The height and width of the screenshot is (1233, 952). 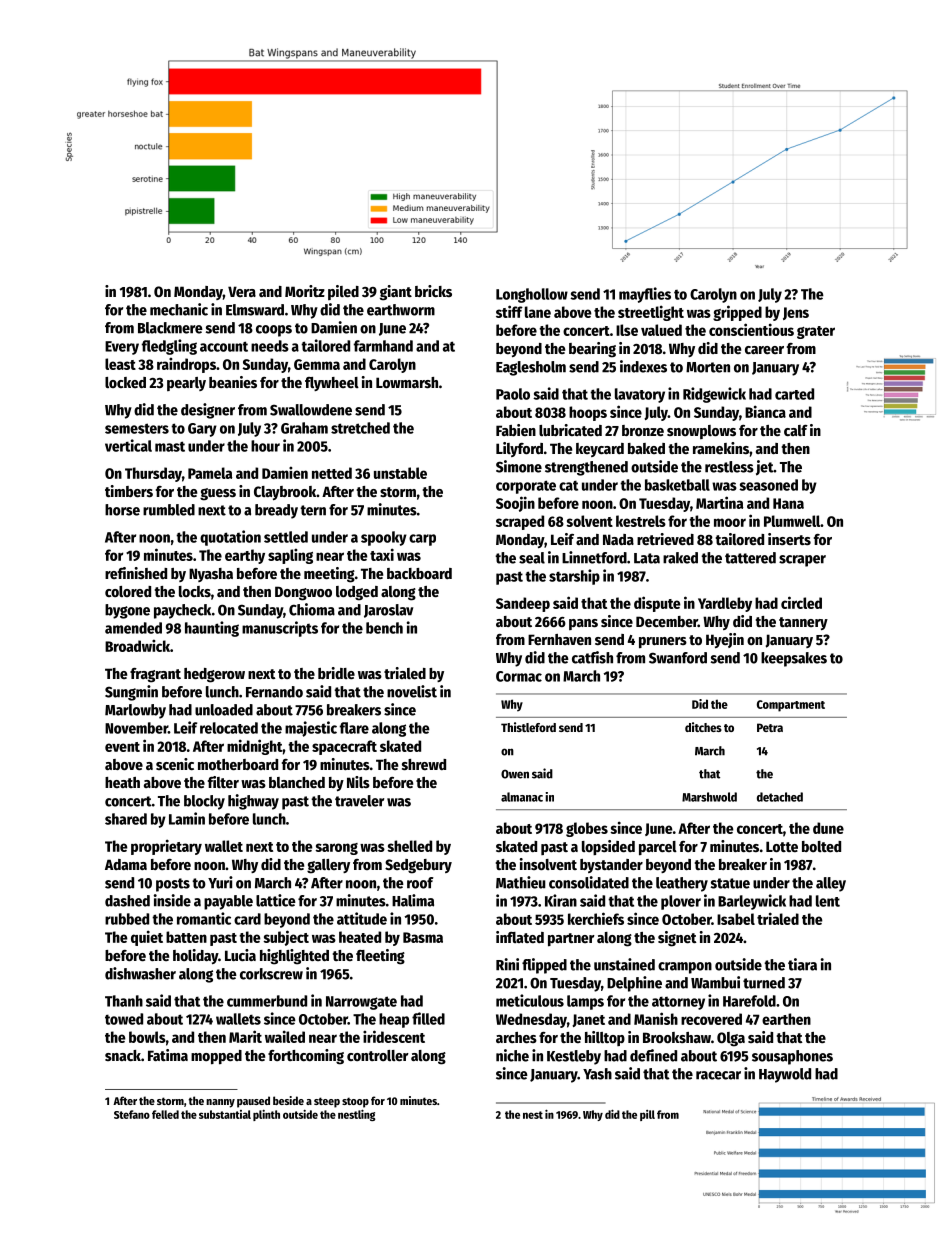 I want to click on Nada, so click(x=618, y=539).
